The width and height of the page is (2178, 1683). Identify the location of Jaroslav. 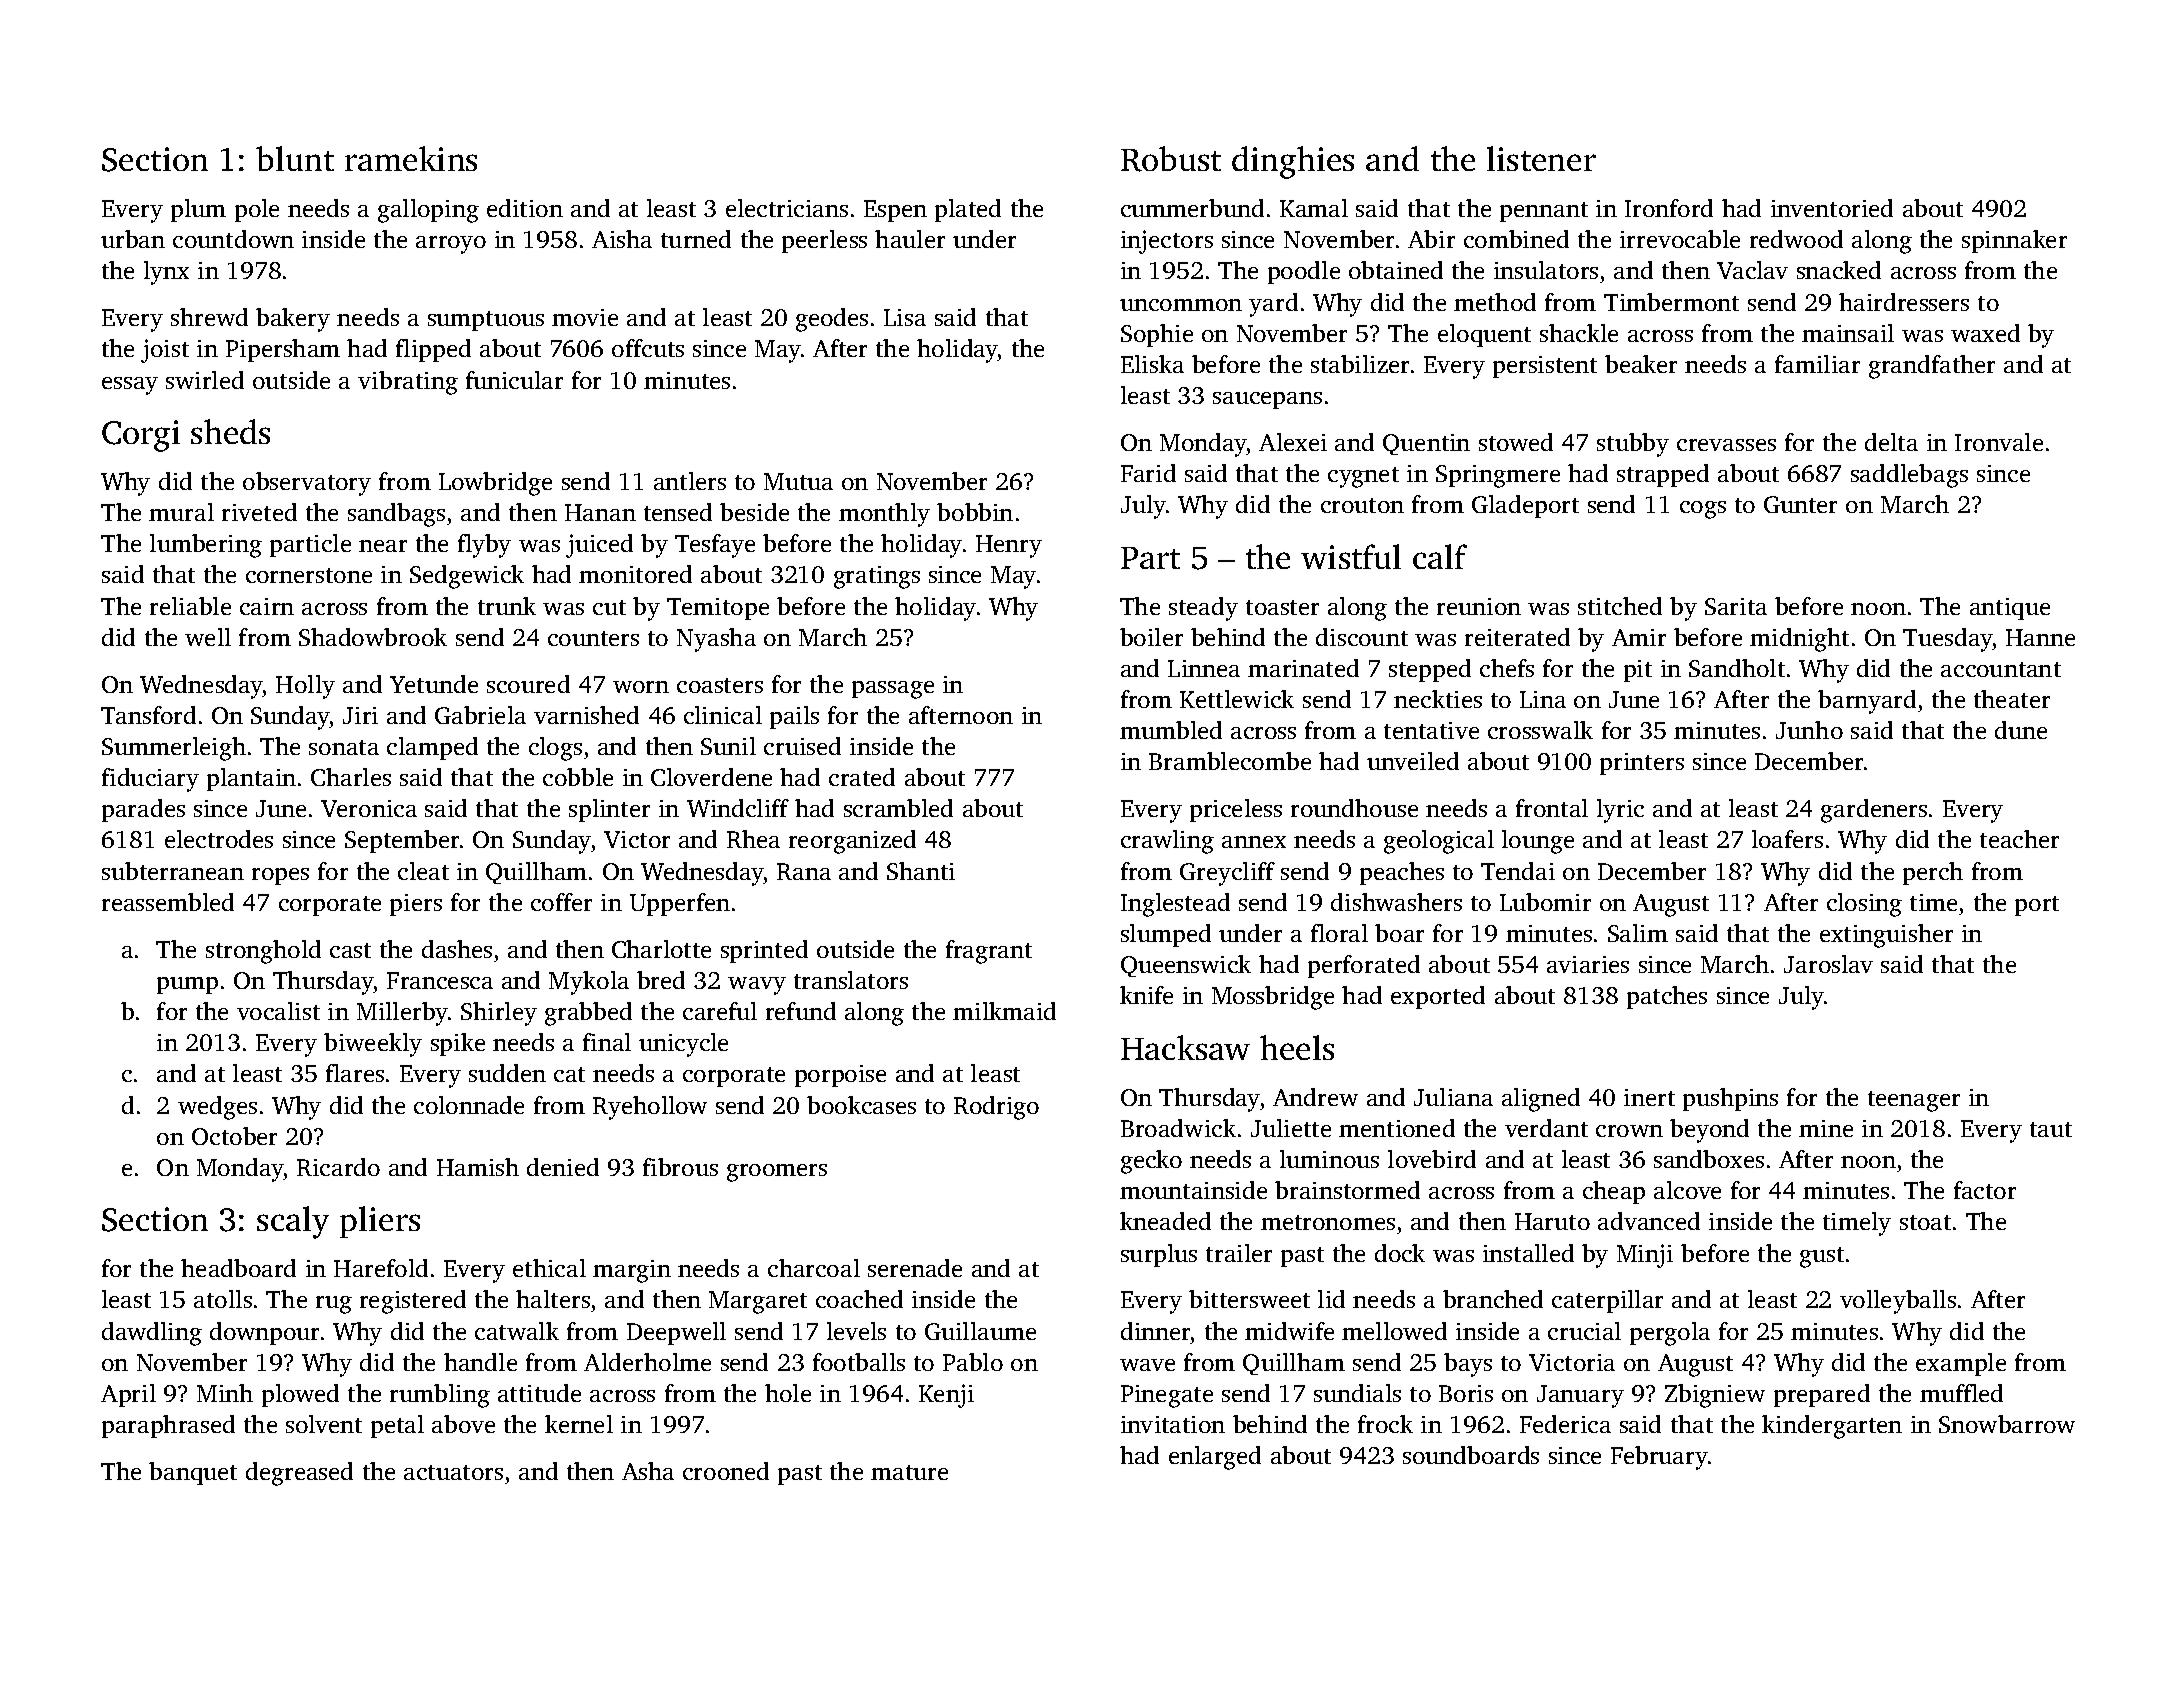
(1828, 964).
